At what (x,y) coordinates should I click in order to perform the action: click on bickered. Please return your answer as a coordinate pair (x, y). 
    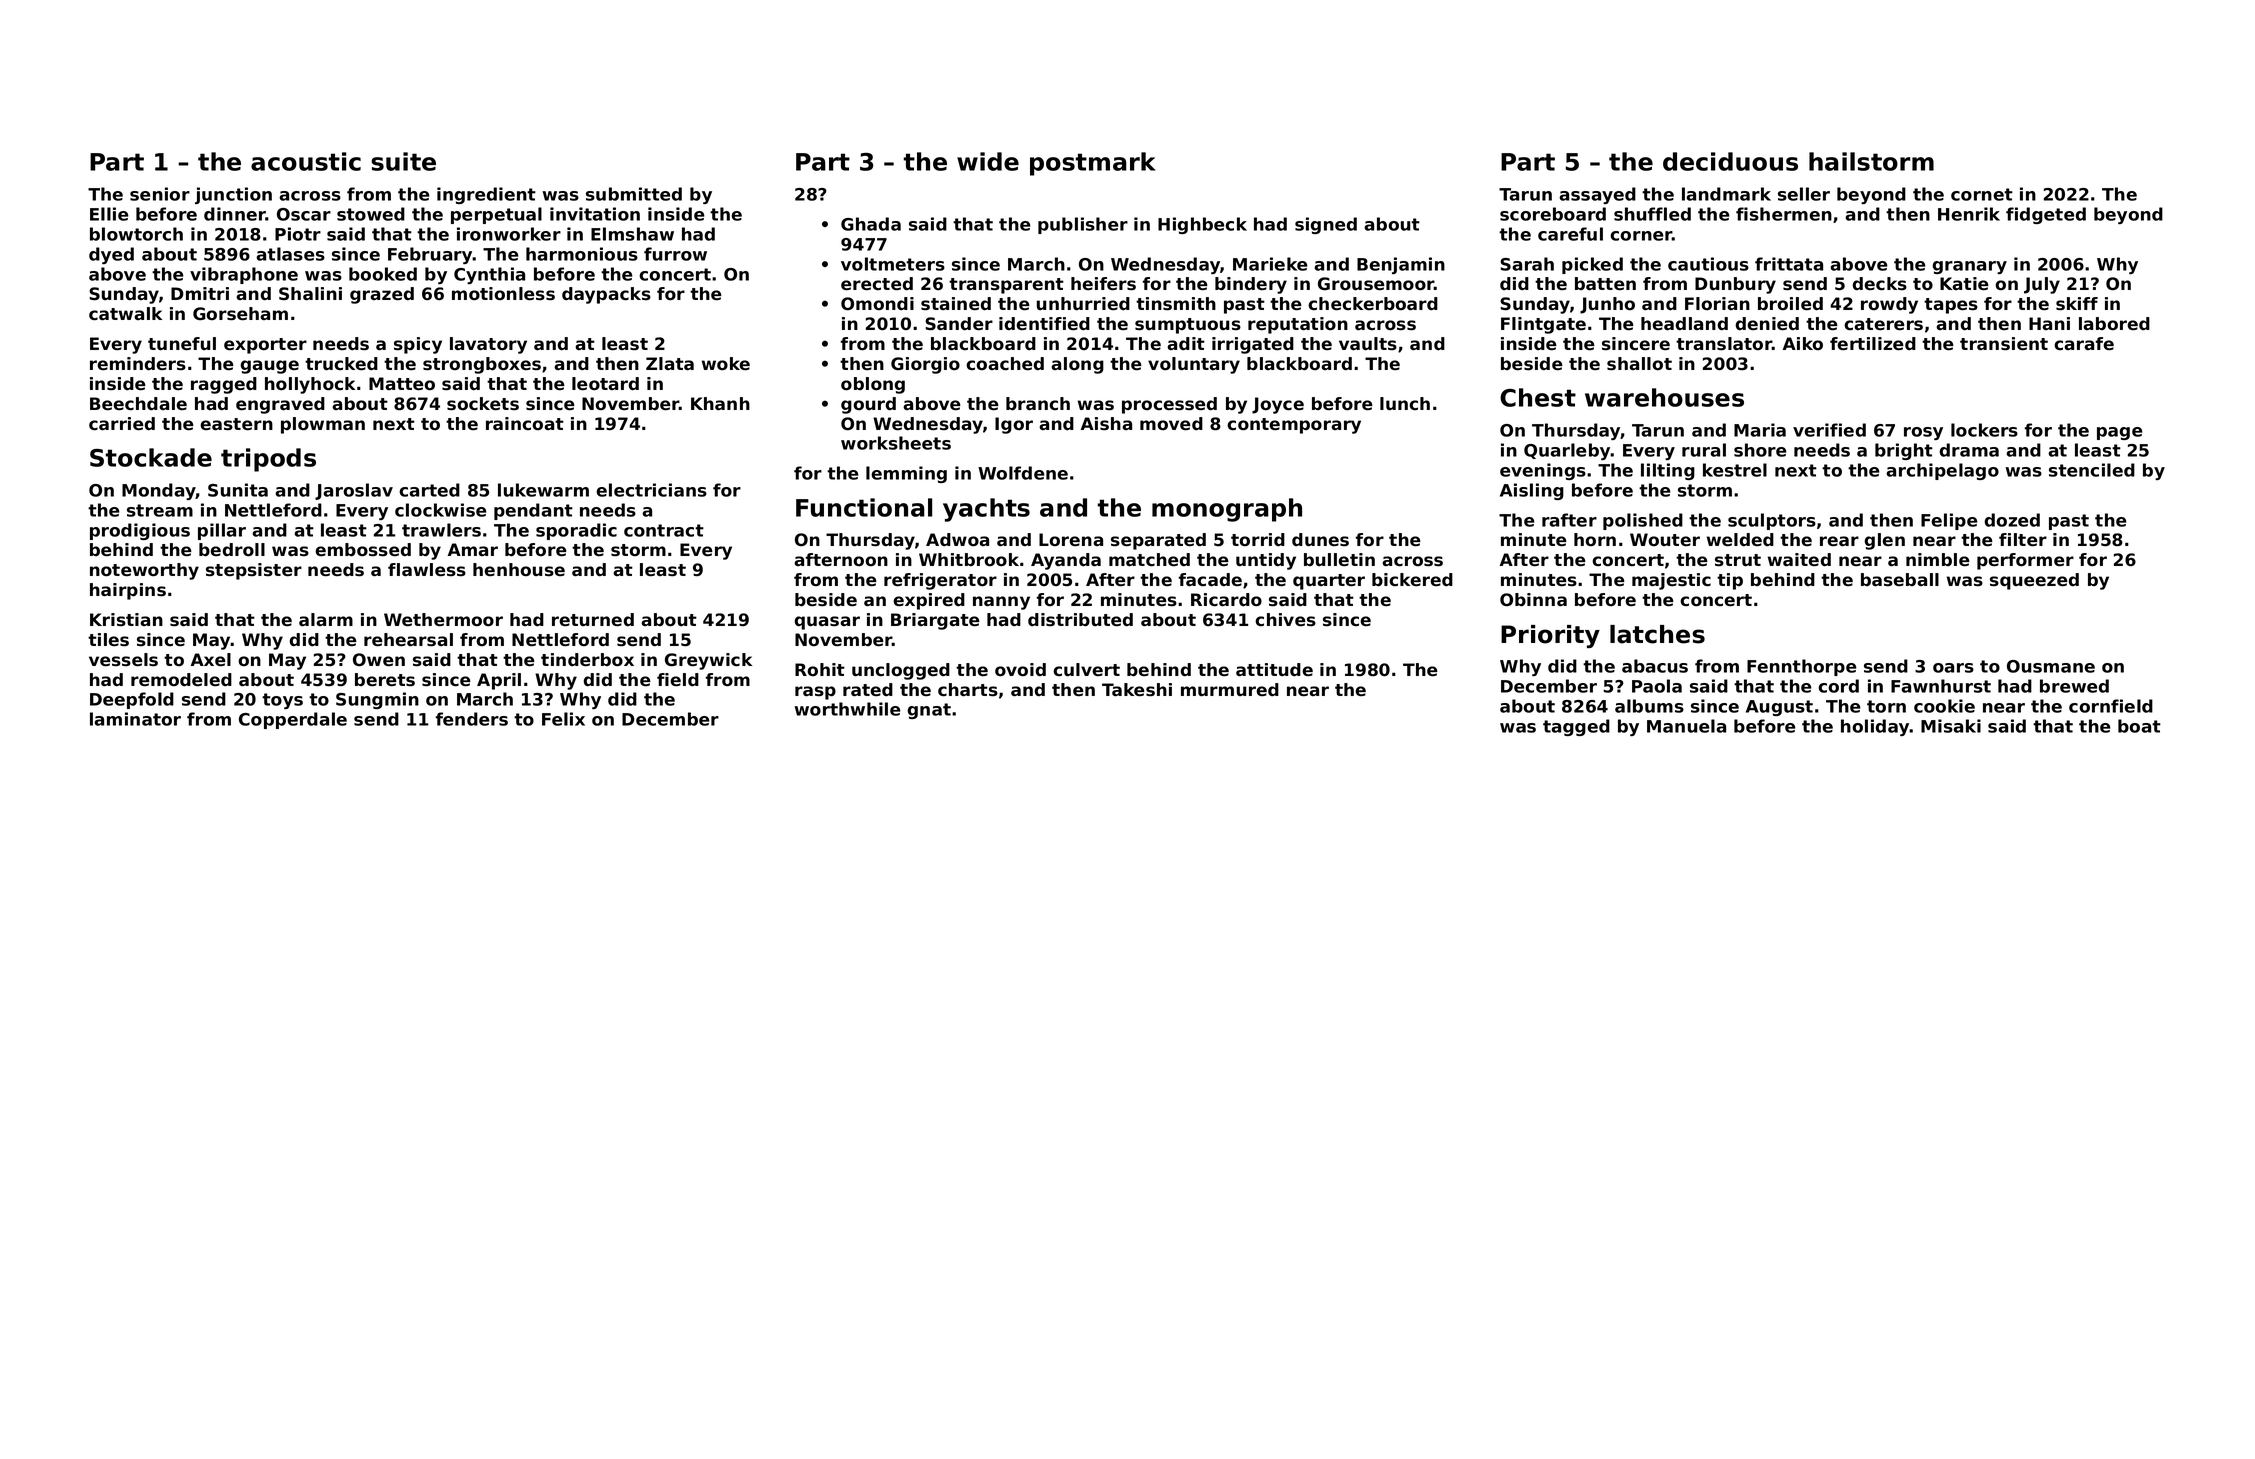
    Looking at the image, I should click on (1412, 580).
